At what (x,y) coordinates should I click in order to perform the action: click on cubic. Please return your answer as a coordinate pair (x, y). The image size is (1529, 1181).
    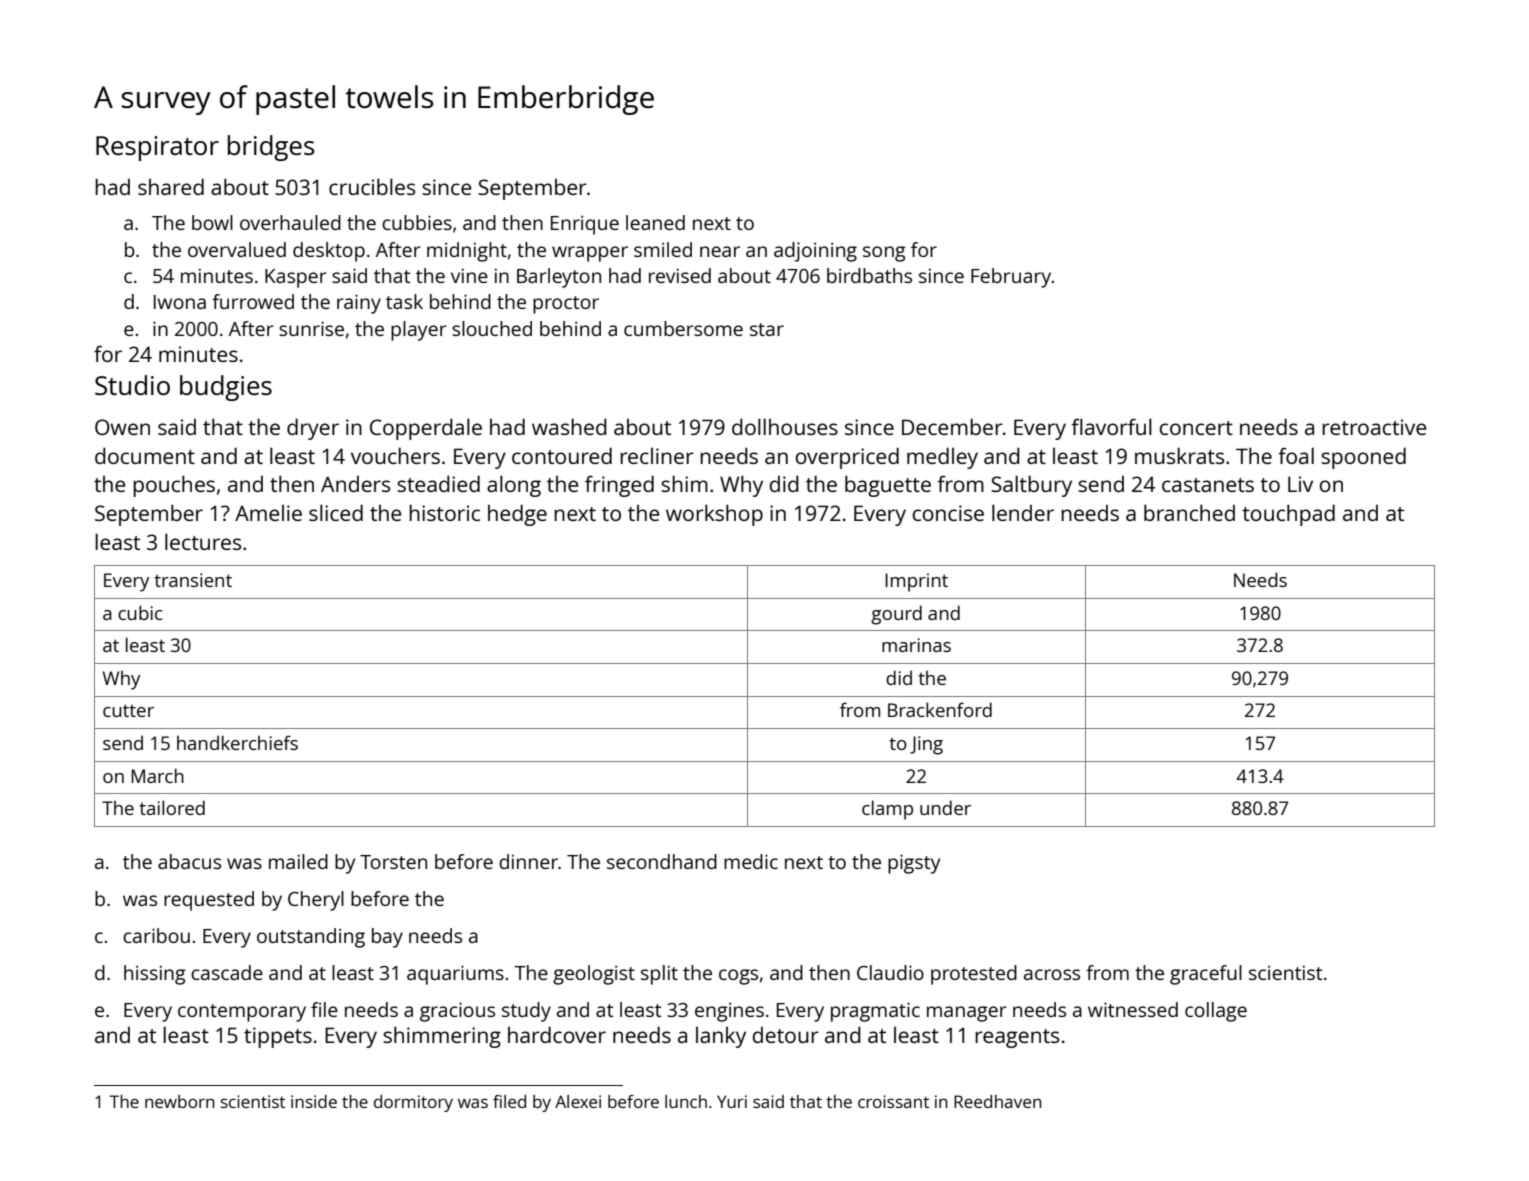
    Looking at the image, I should click on (140, 612).
